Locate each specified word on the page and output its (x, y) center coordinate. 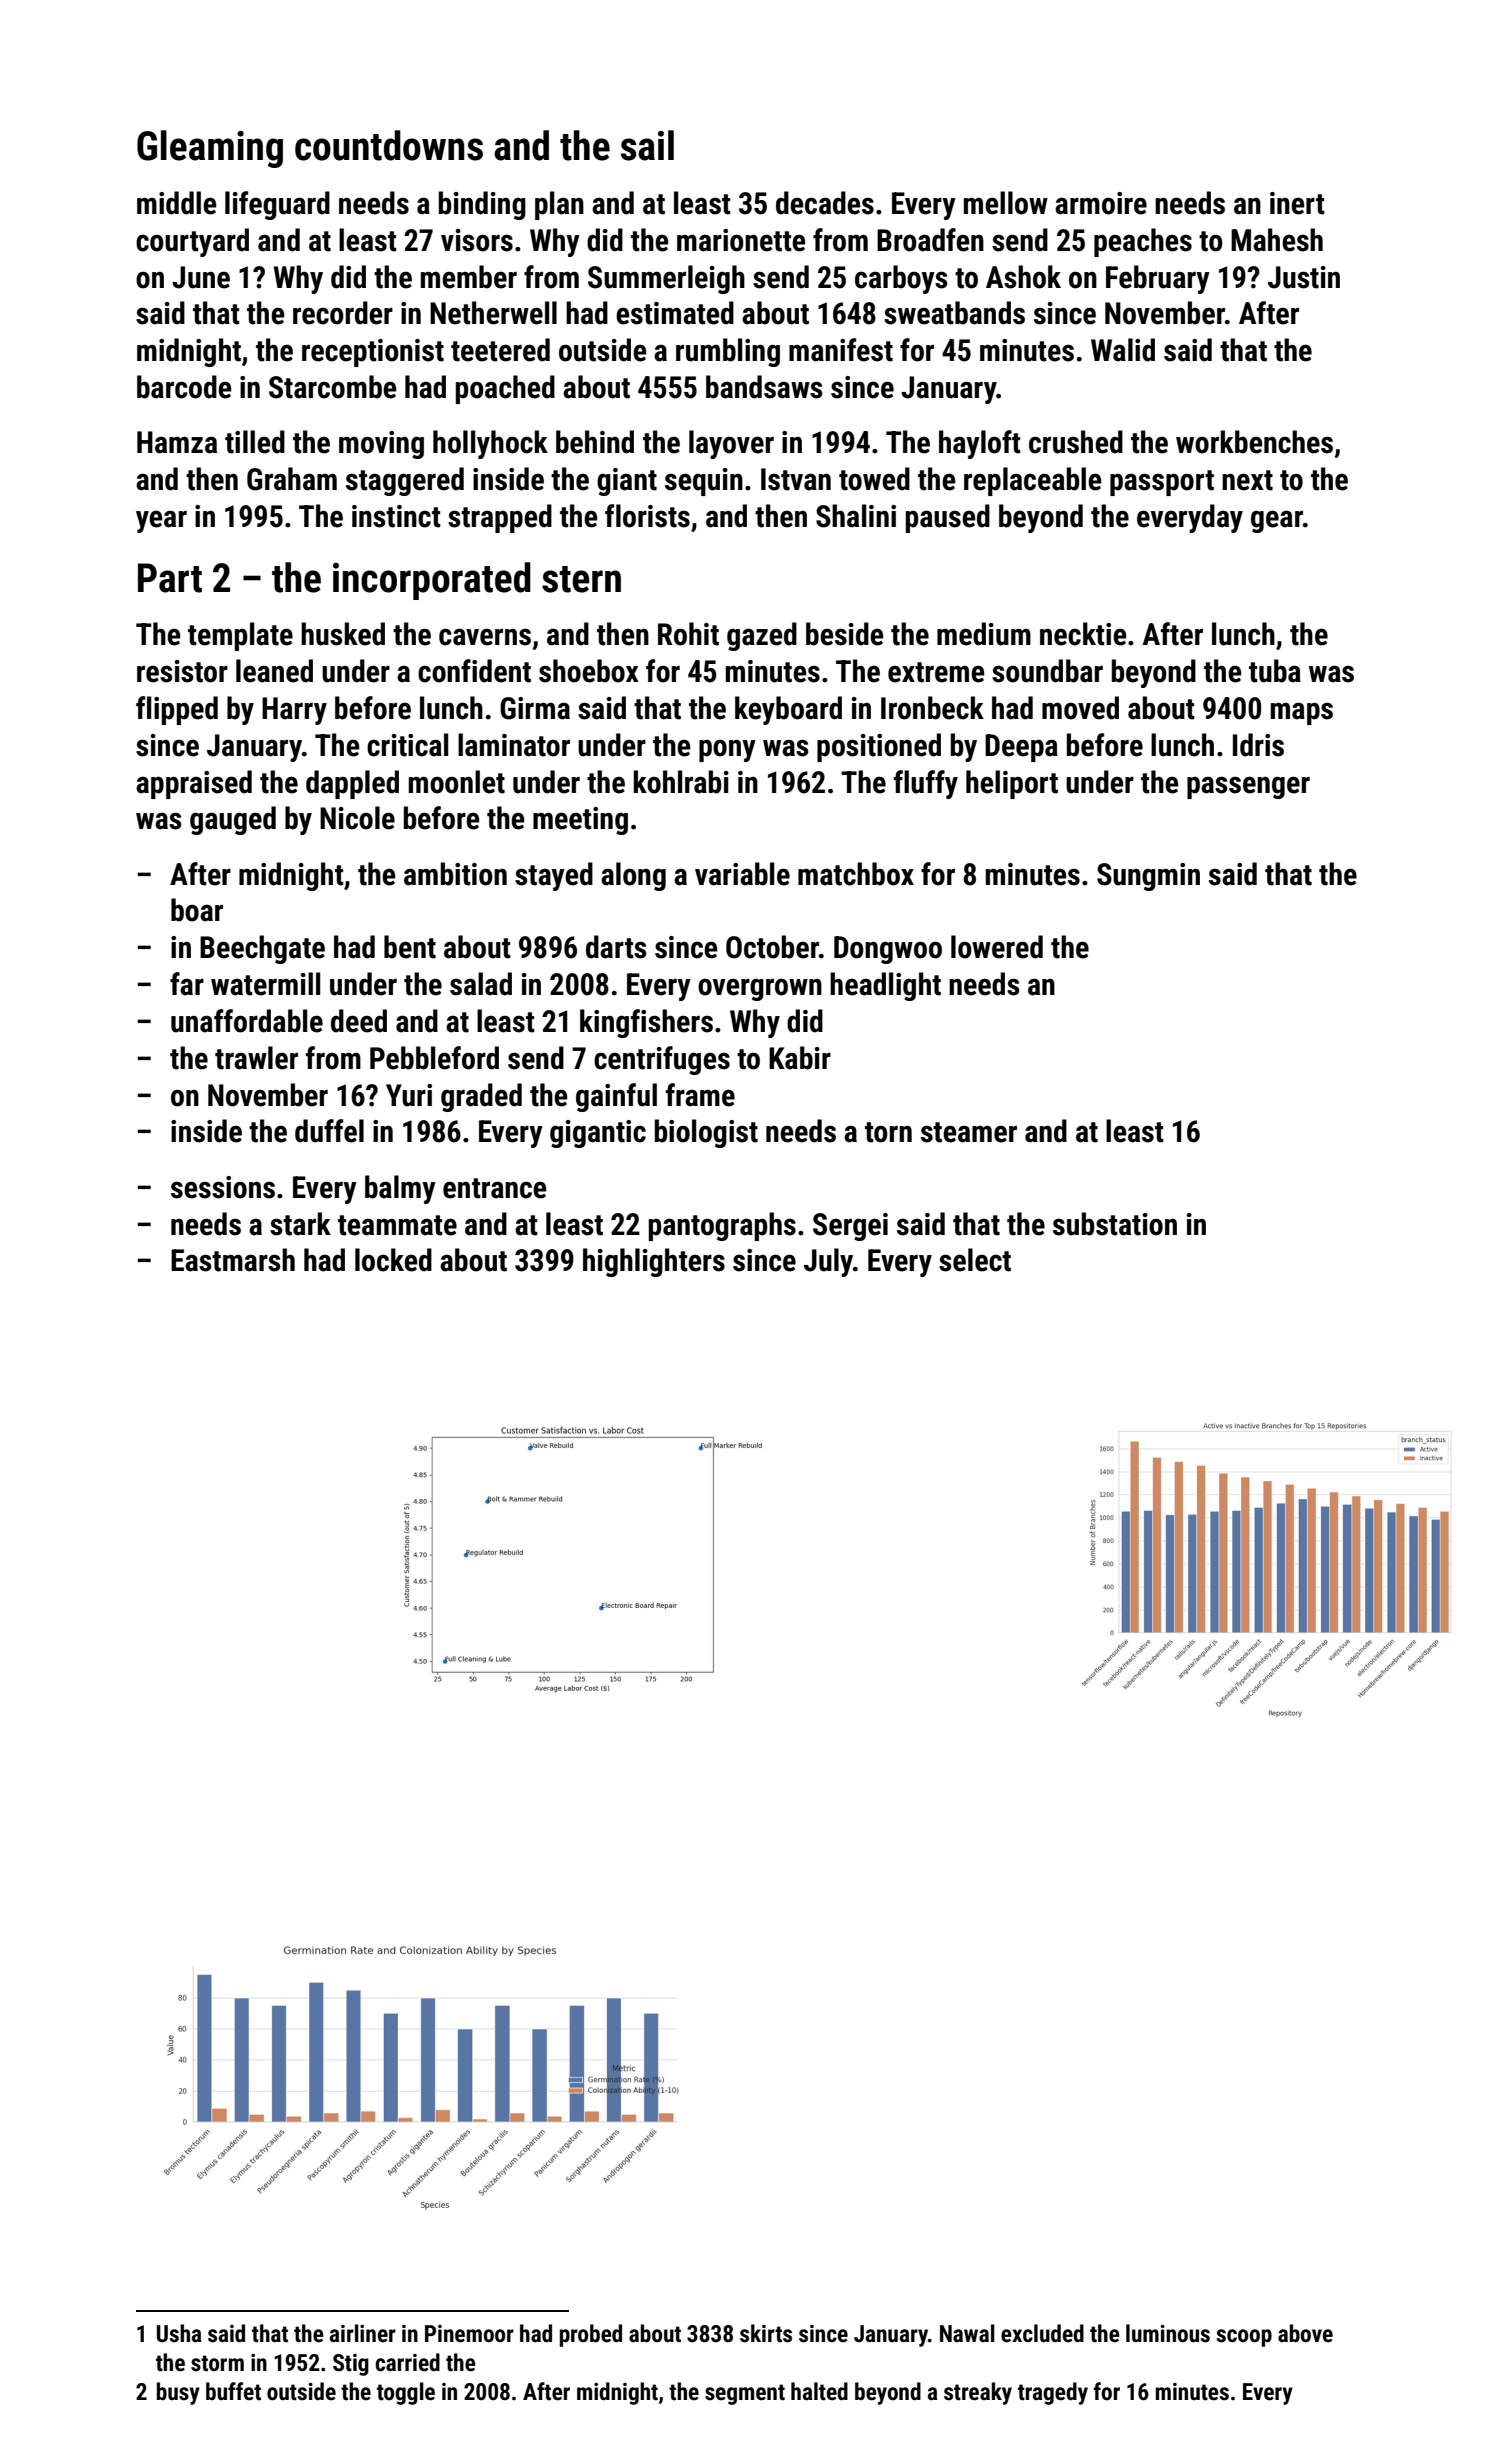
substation (1115, 1224)
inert (1297, 203)
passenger (1248, 787)
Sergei (850, 1227)
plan (559, 205)
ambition (455, 874)
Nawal (967, 2333)
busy (178, 2393)
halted (819, 2391)
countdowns (389, 145)
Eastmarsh (233, 1260)
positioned (879, 747)
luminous (1168, 2333)
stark (300, 1224)
